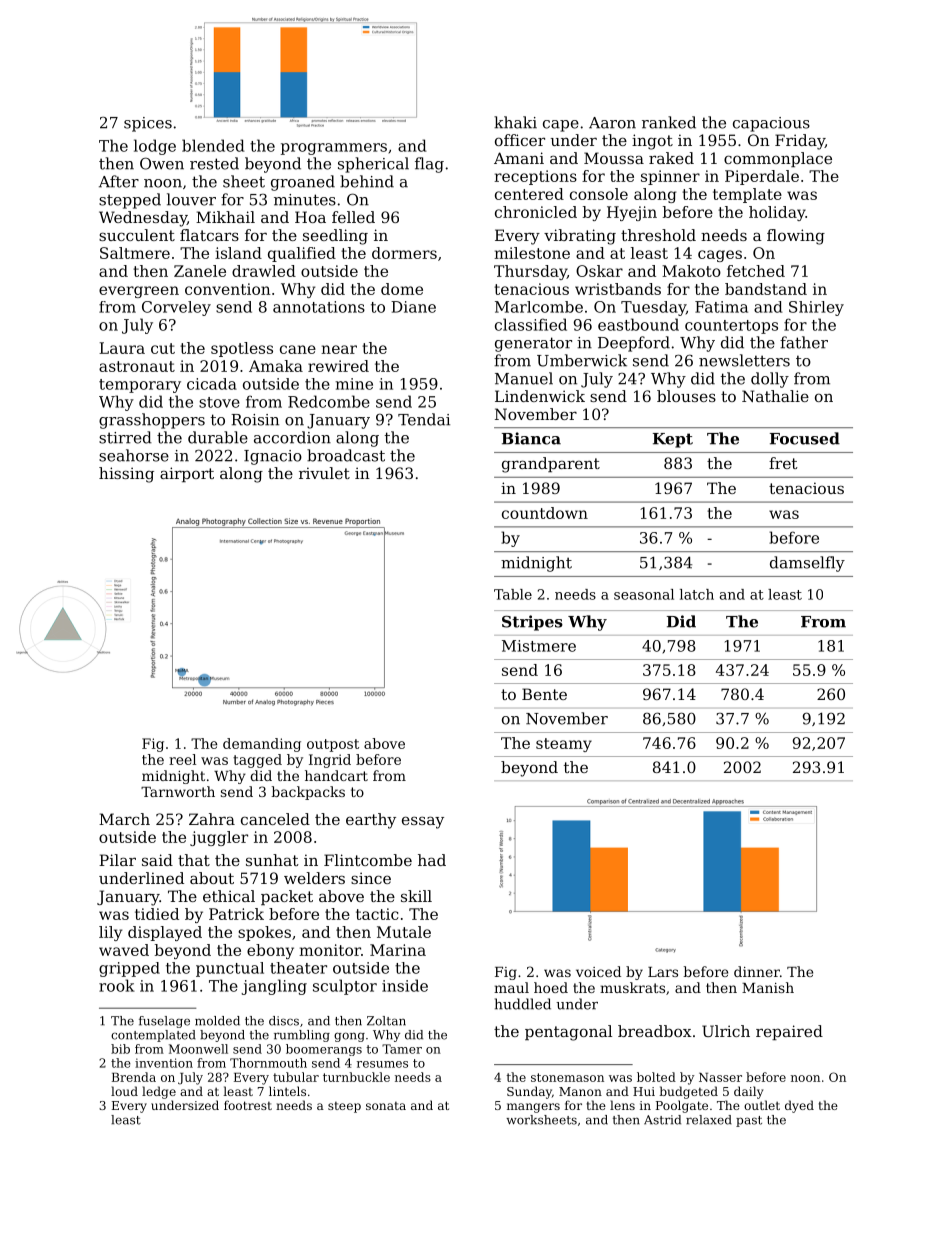 This screenshot has height=1233, width=952. I want to click on pentagonal, so click(568, 1033).
